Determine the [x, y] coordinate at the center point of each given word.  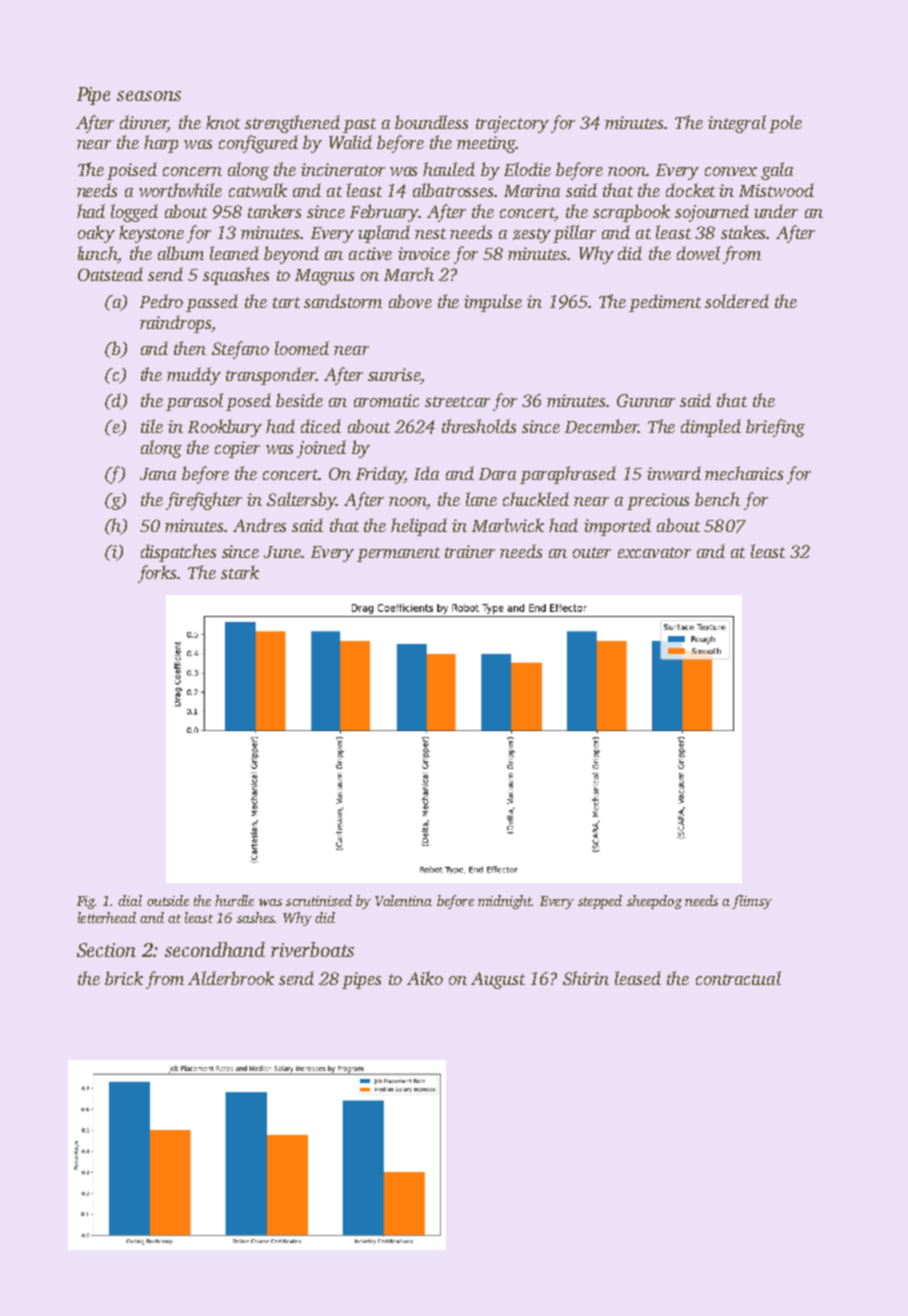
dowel [698, 253]
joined [321, 449]
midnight [505, 902]
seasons [149, 96]
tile [152, 426]
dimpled [711, 428]
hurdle [234, 900]
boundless [431, 122]
